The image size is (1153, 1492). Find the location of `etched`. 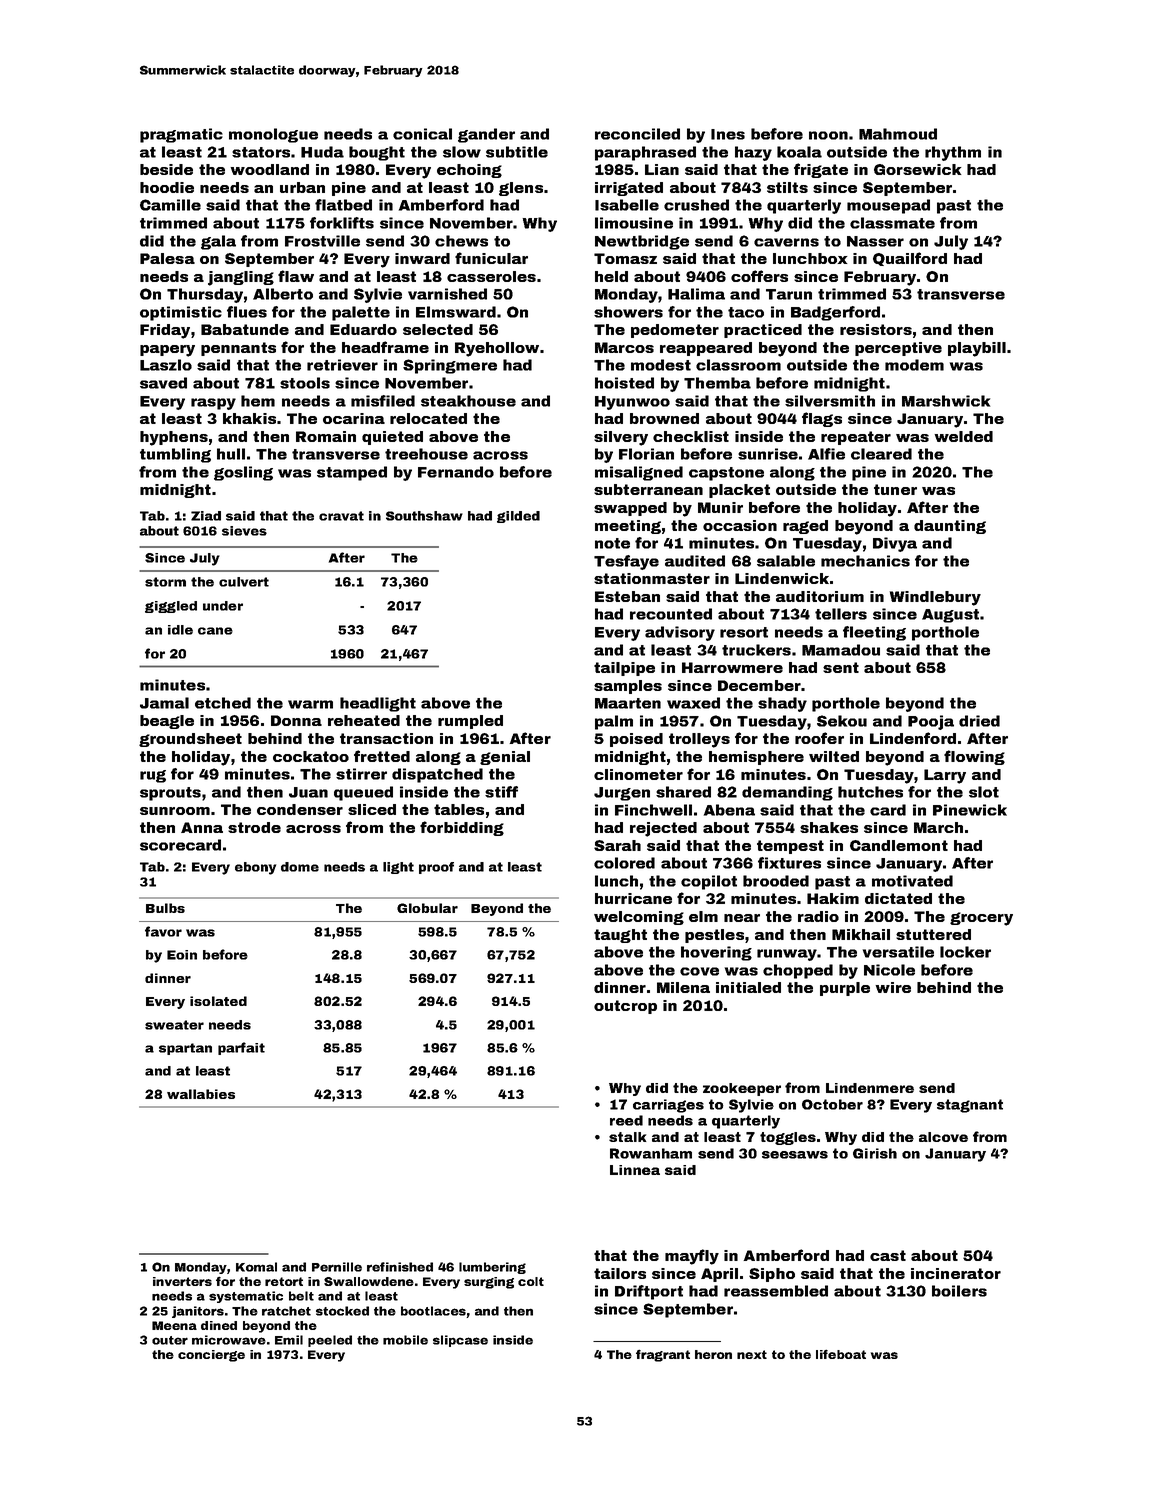

etched is located at coordinates (223, 703).
